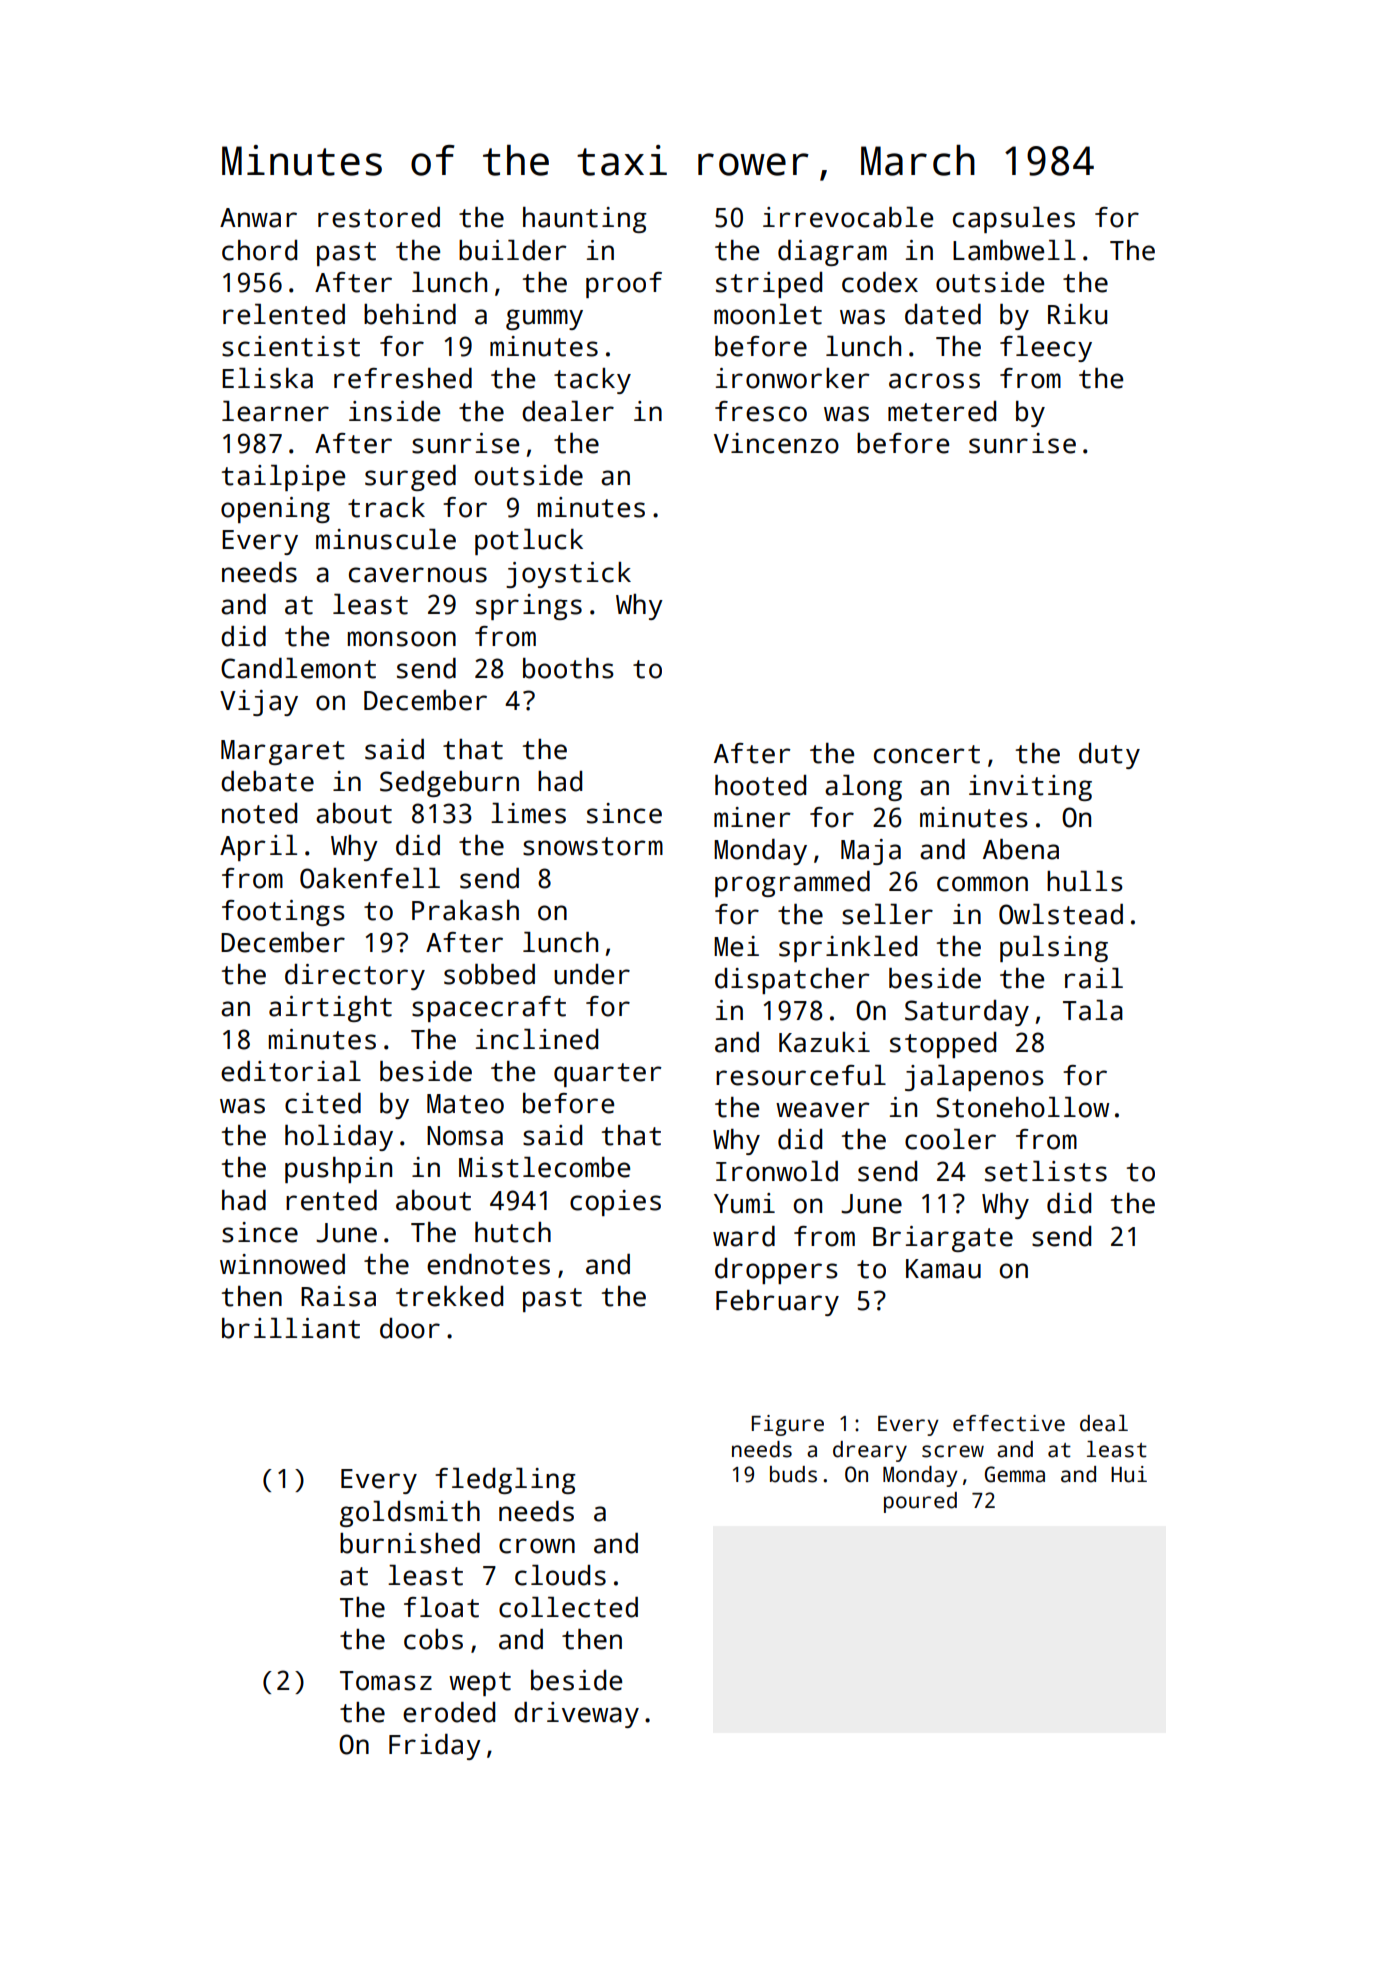 This screenshot has width=1386, height=1969. Describe the element at coordinates (982, 884) in the screenshot. I see `common` at that location.
